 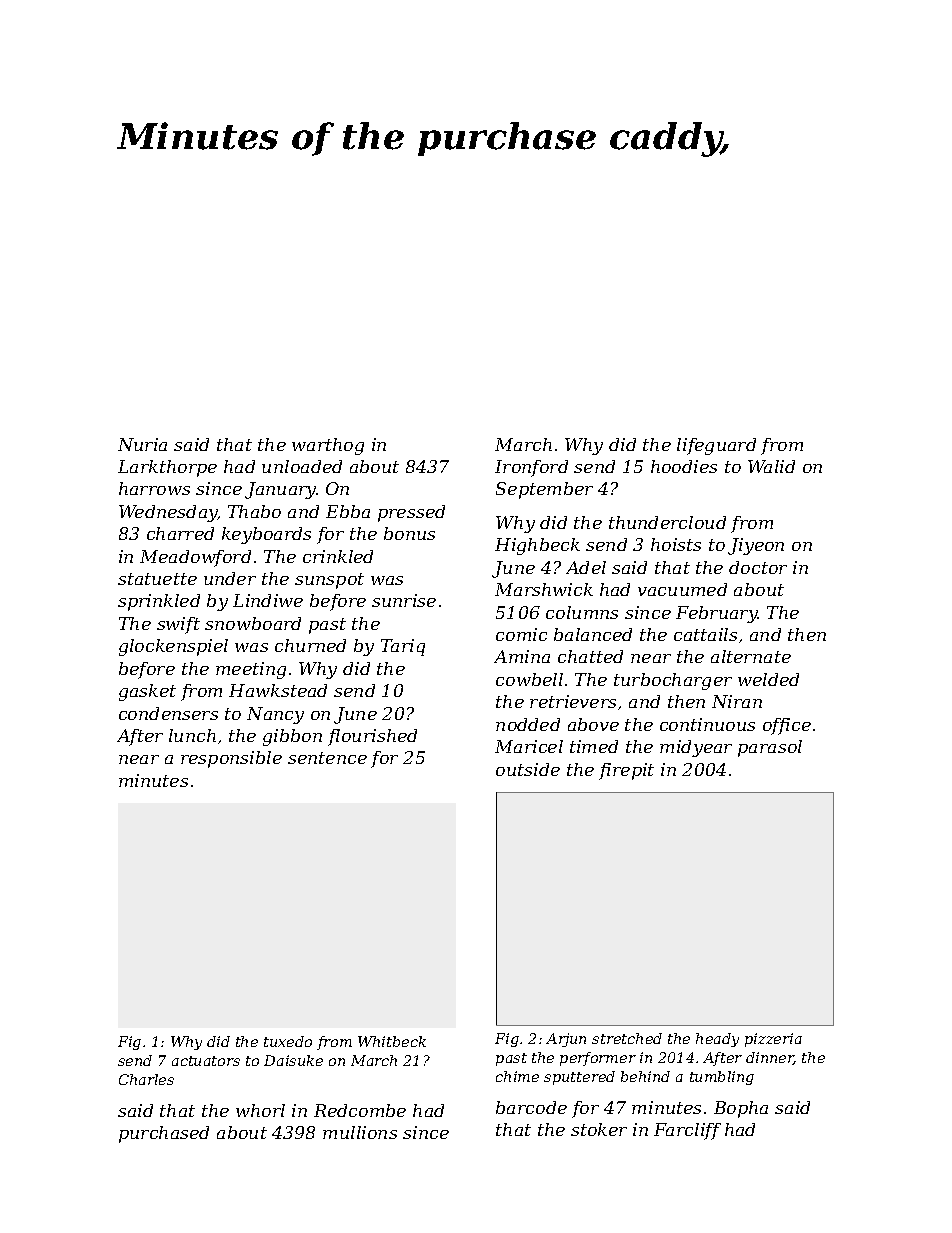 I want to click on tuxedo, so click(x=288, y=1041).
